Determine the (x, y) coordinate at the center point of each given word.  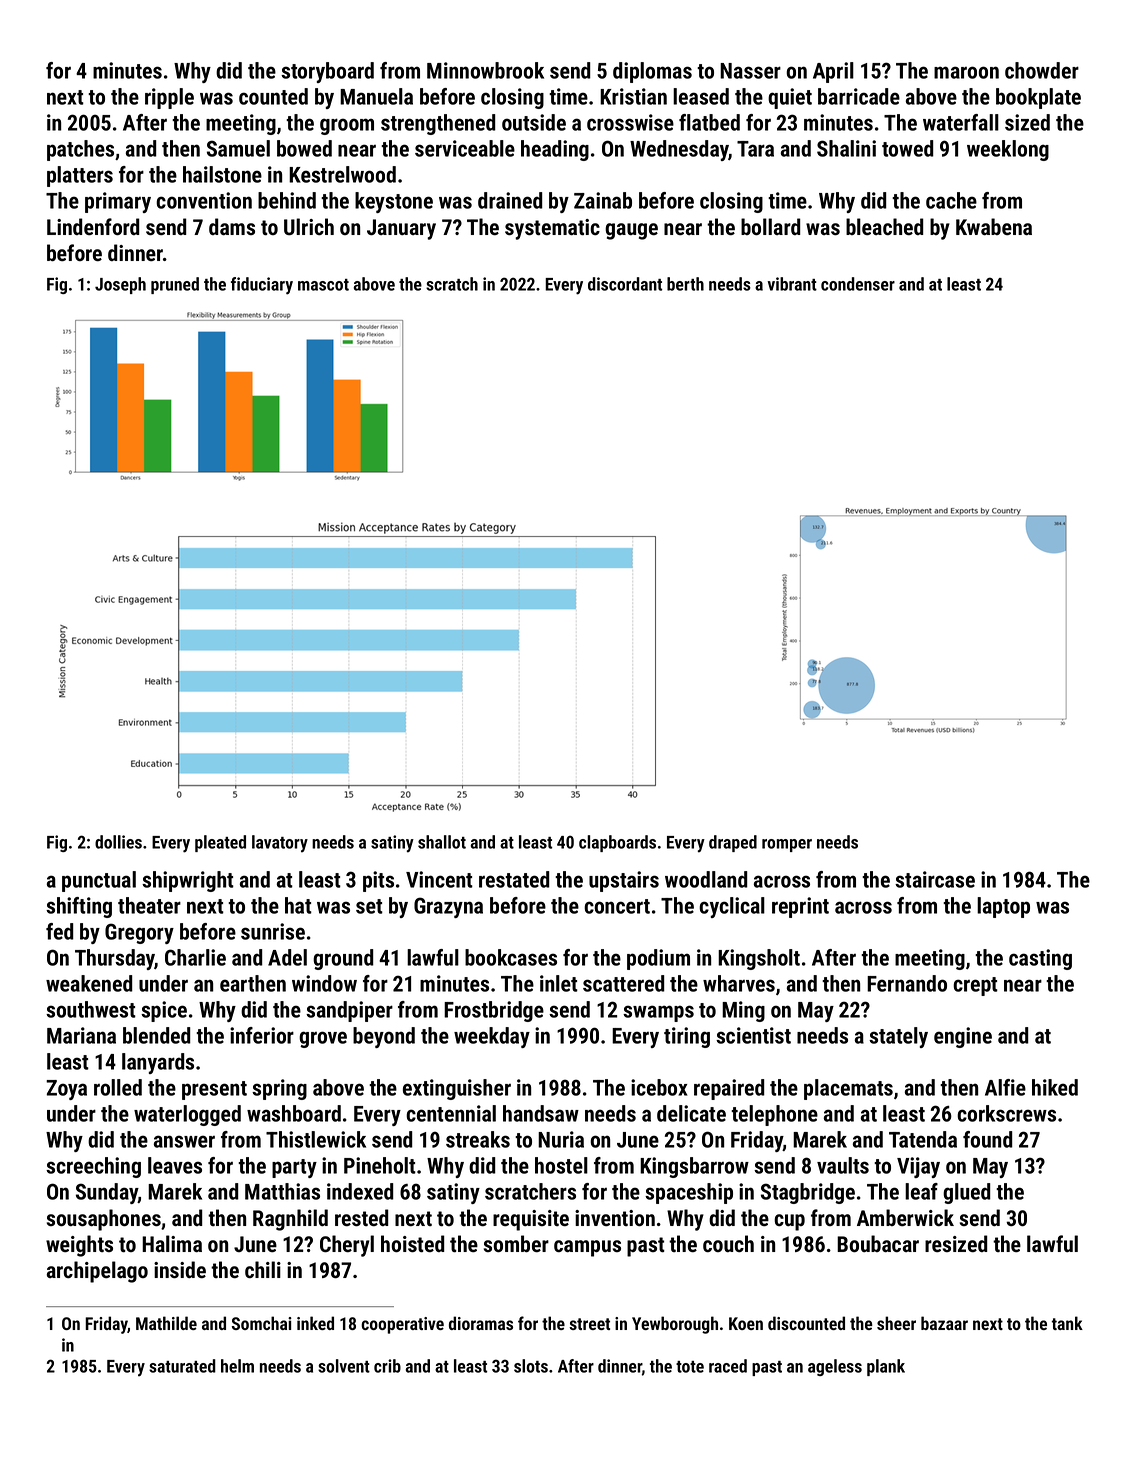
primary (118, 202)
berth (685, 284)
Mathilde (166, 1323)
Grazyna (448, 907)
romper (787, 845)
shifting (79, 907)
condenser (858, 284)
